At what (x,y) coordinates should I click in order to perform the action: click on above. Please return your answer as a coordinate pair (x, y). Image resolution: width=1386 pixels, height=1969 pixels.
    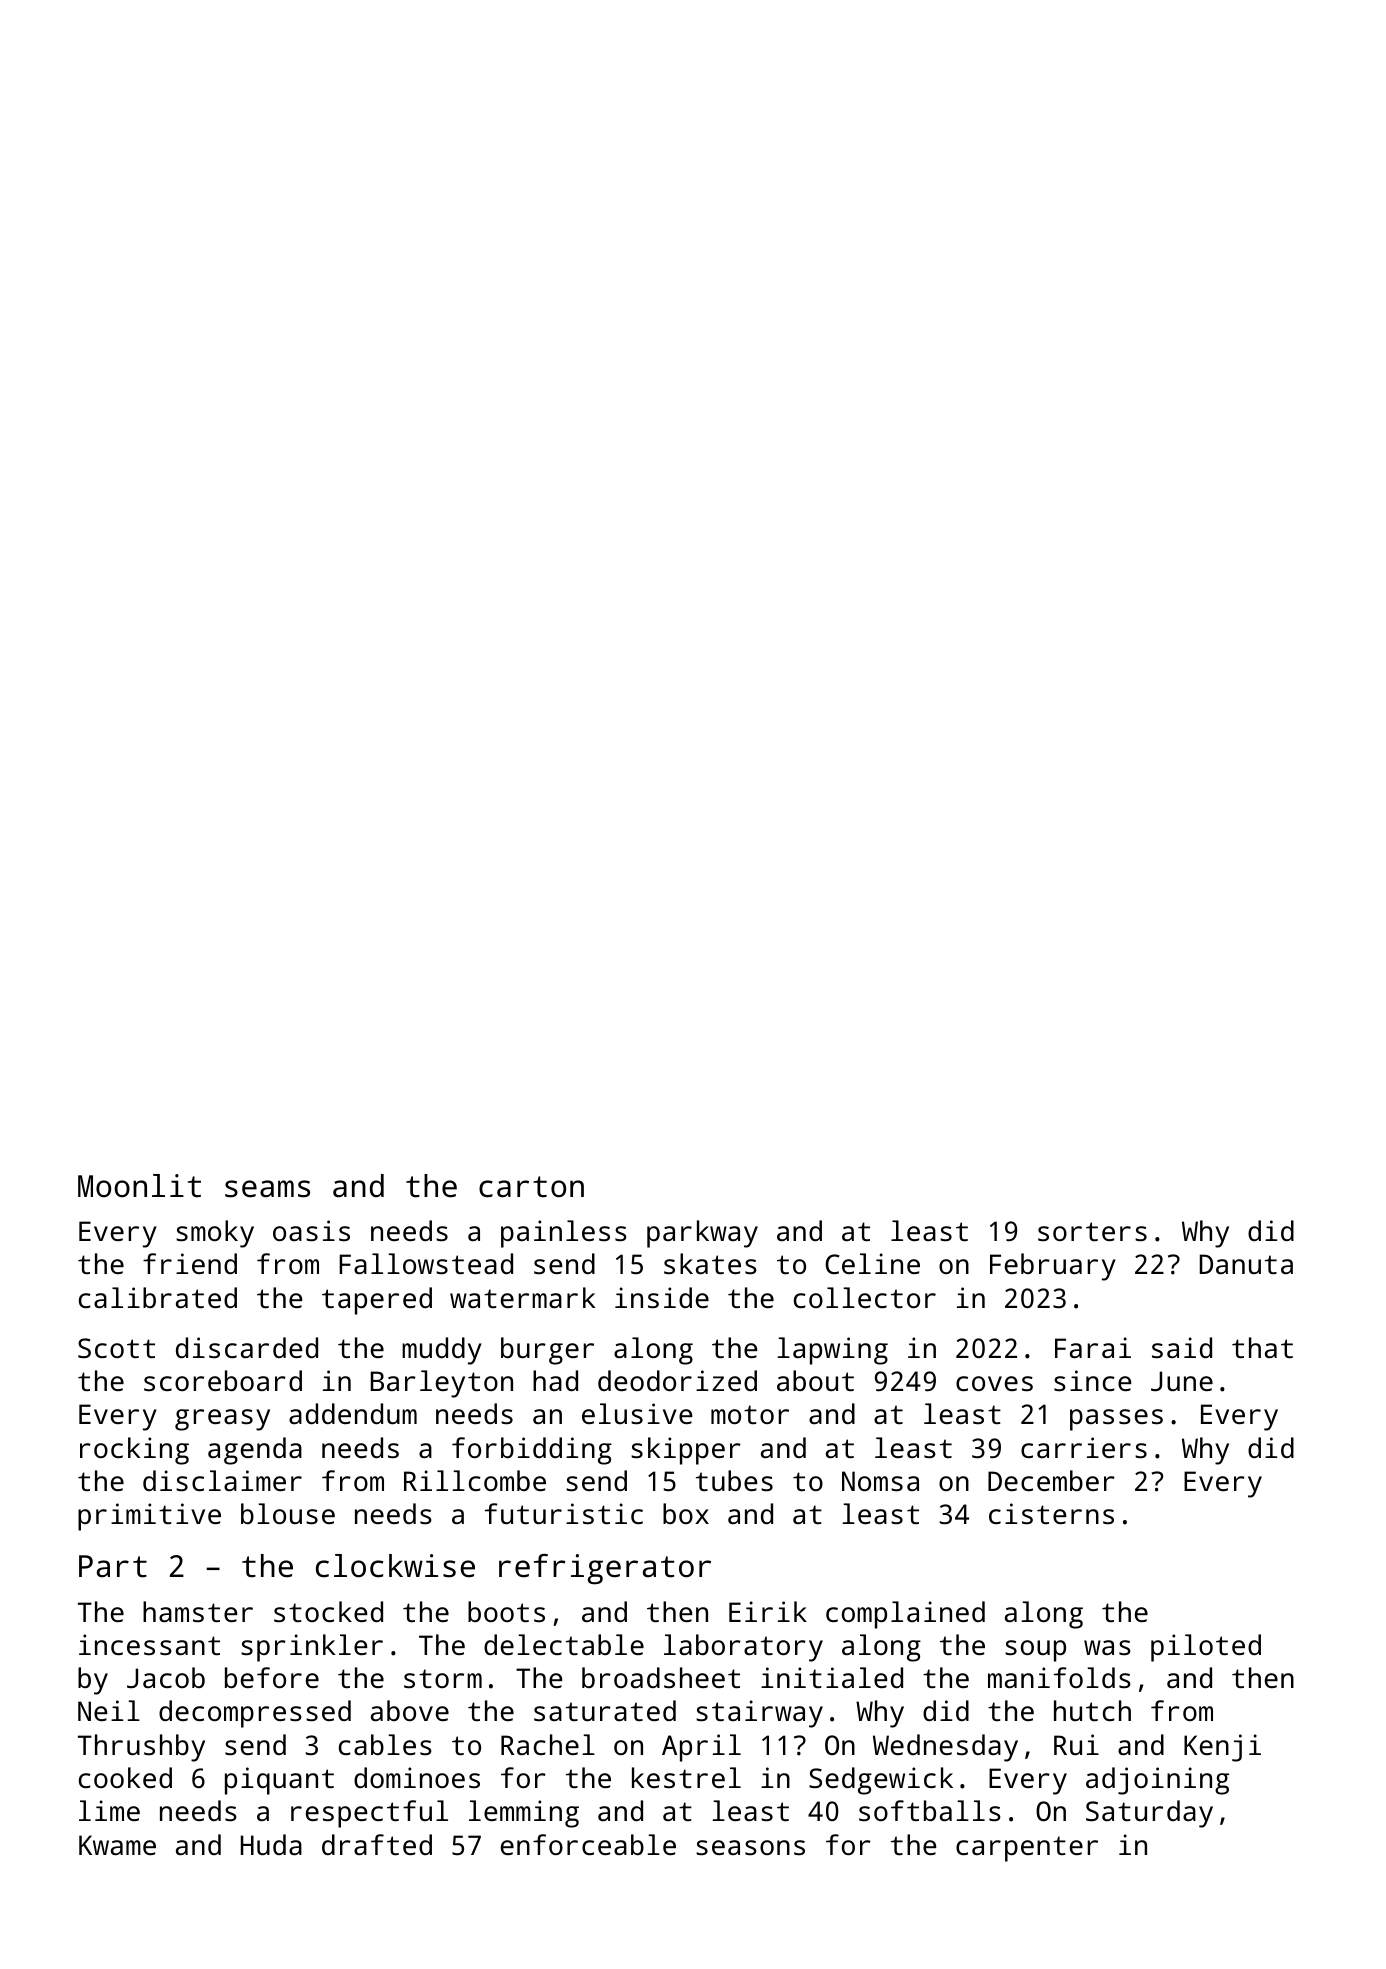
    Looking at the image, I should click on (410, 1710).
